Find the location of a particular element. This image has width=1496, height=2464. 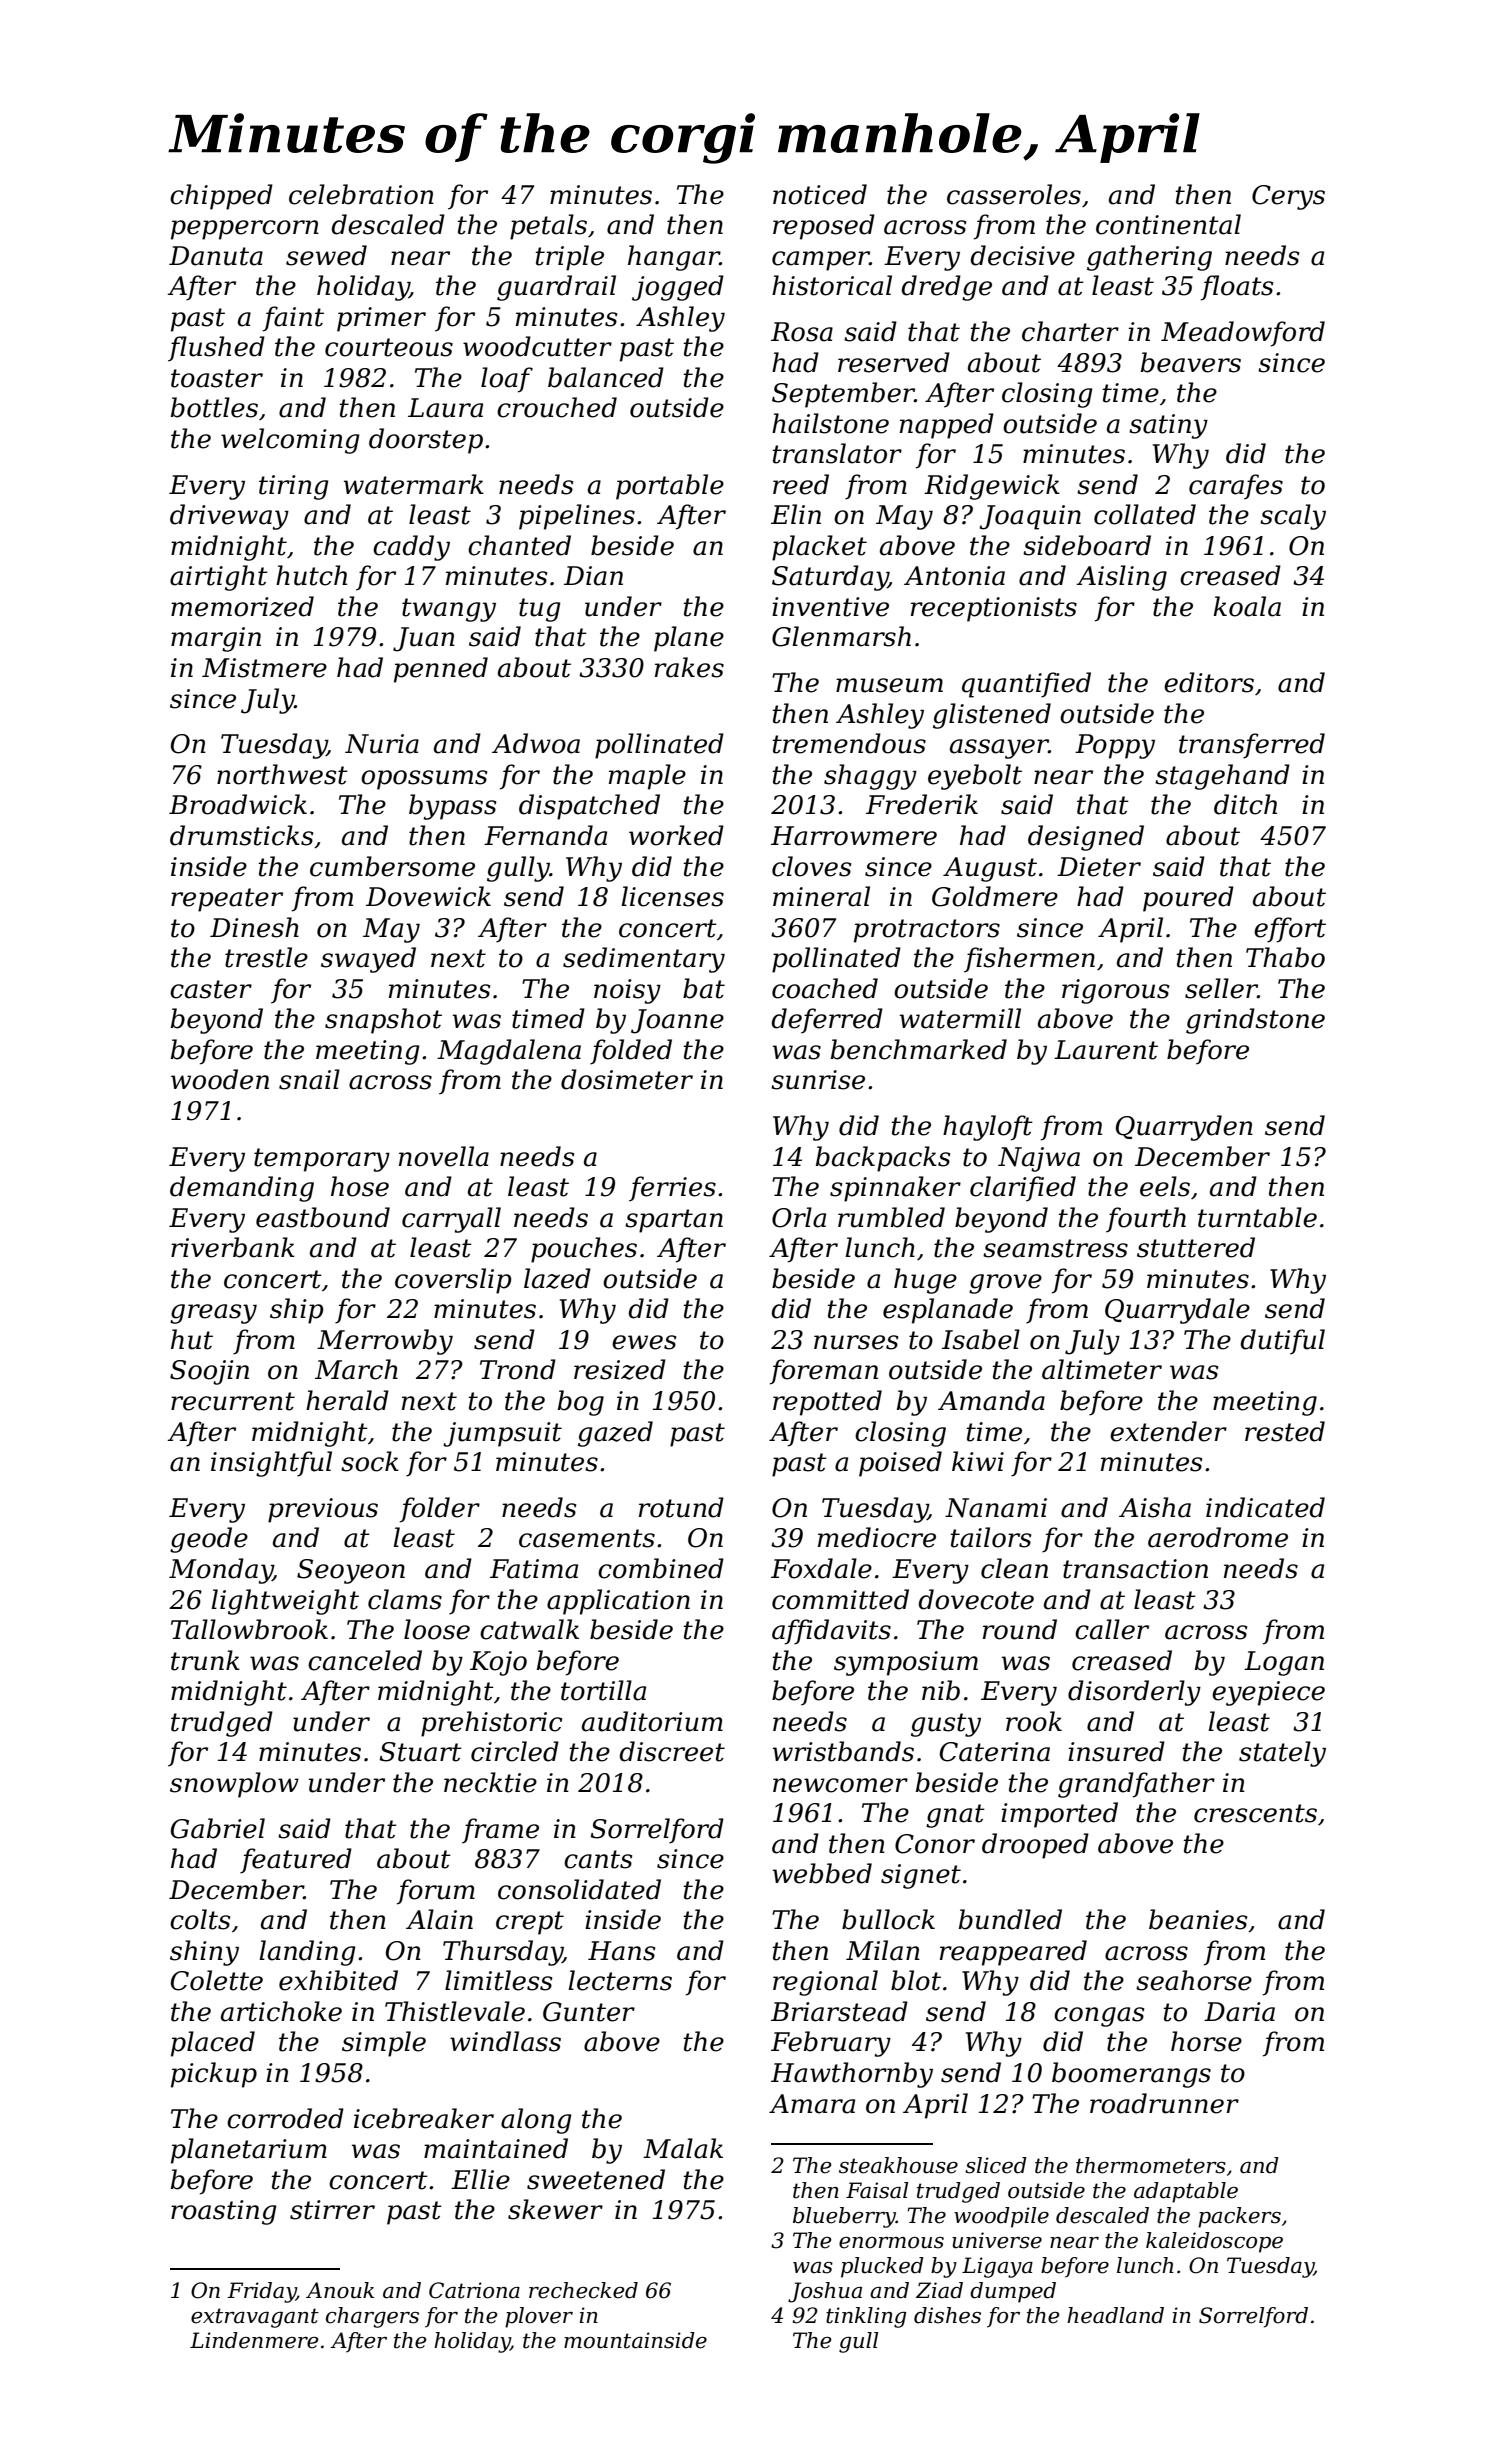

chipped is located at coordinates (221, 197).
